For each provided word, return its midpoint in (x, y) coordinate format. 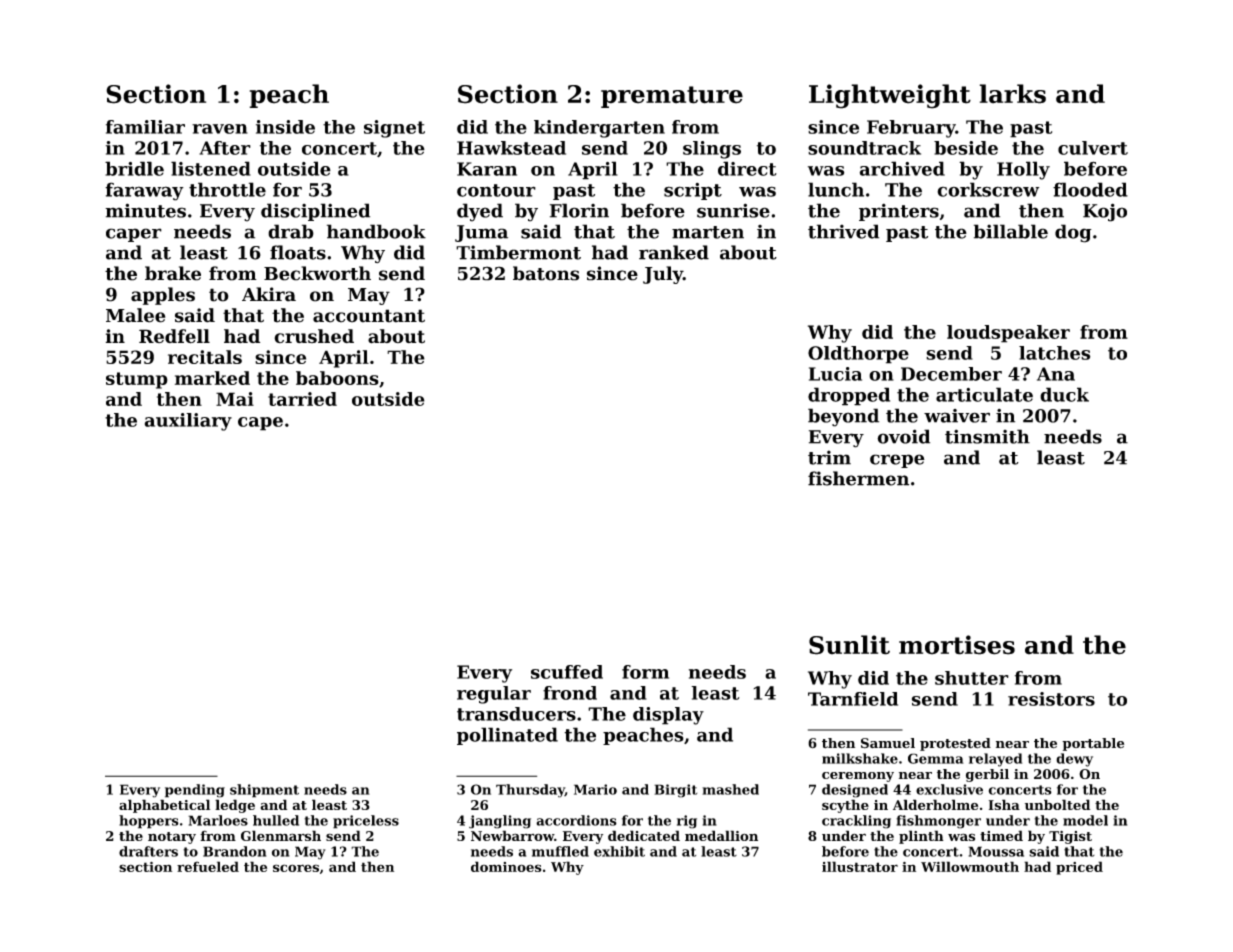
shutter (972, 678)
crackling (856, 822)
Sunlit (849, 645)
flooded (1090, 189)
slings (712, 150)
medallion (721, 835)
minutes (145, 210)
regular (494, 695)
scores (296, 868)
